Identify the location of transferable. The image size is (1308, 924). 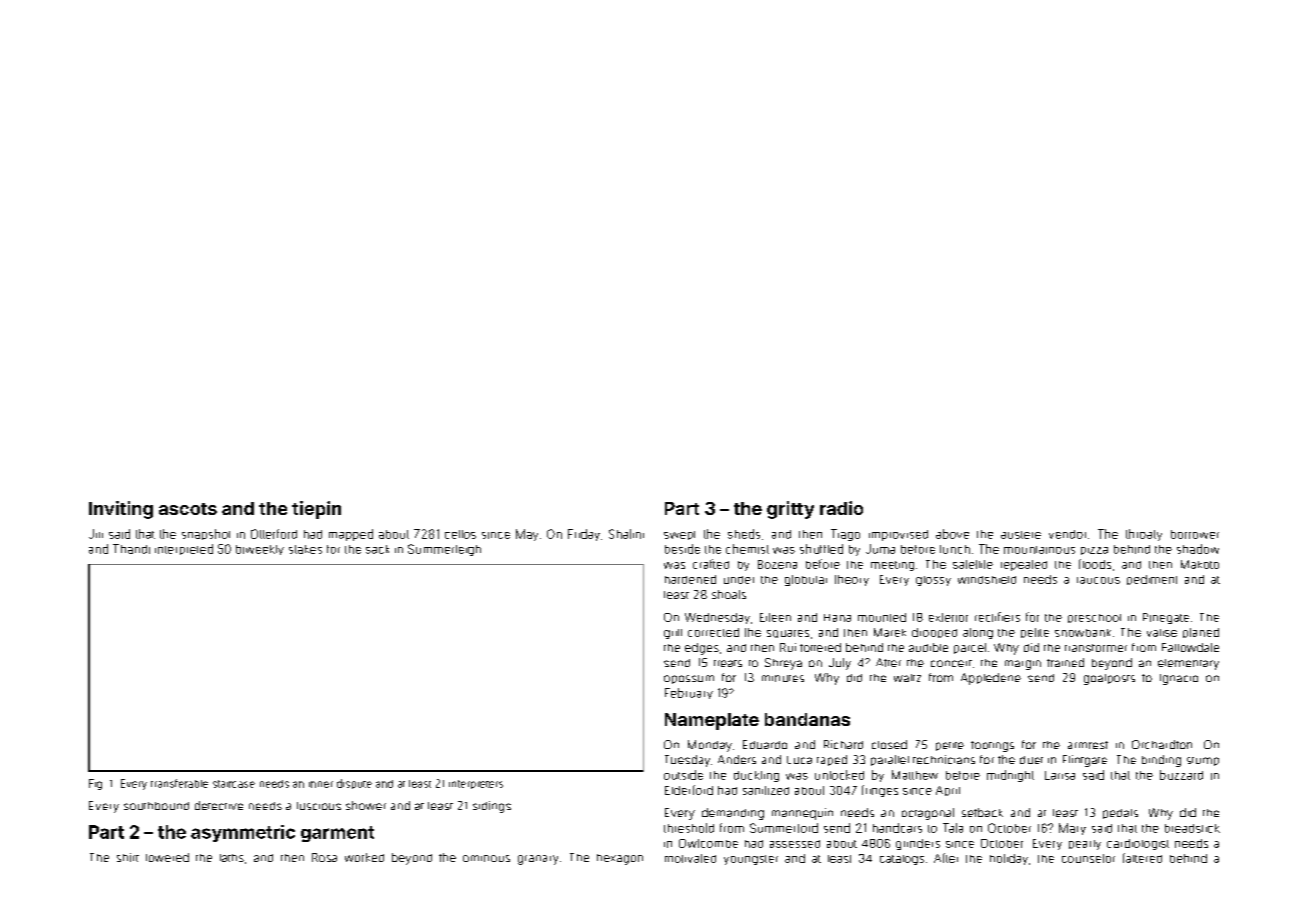
(179, 783).
